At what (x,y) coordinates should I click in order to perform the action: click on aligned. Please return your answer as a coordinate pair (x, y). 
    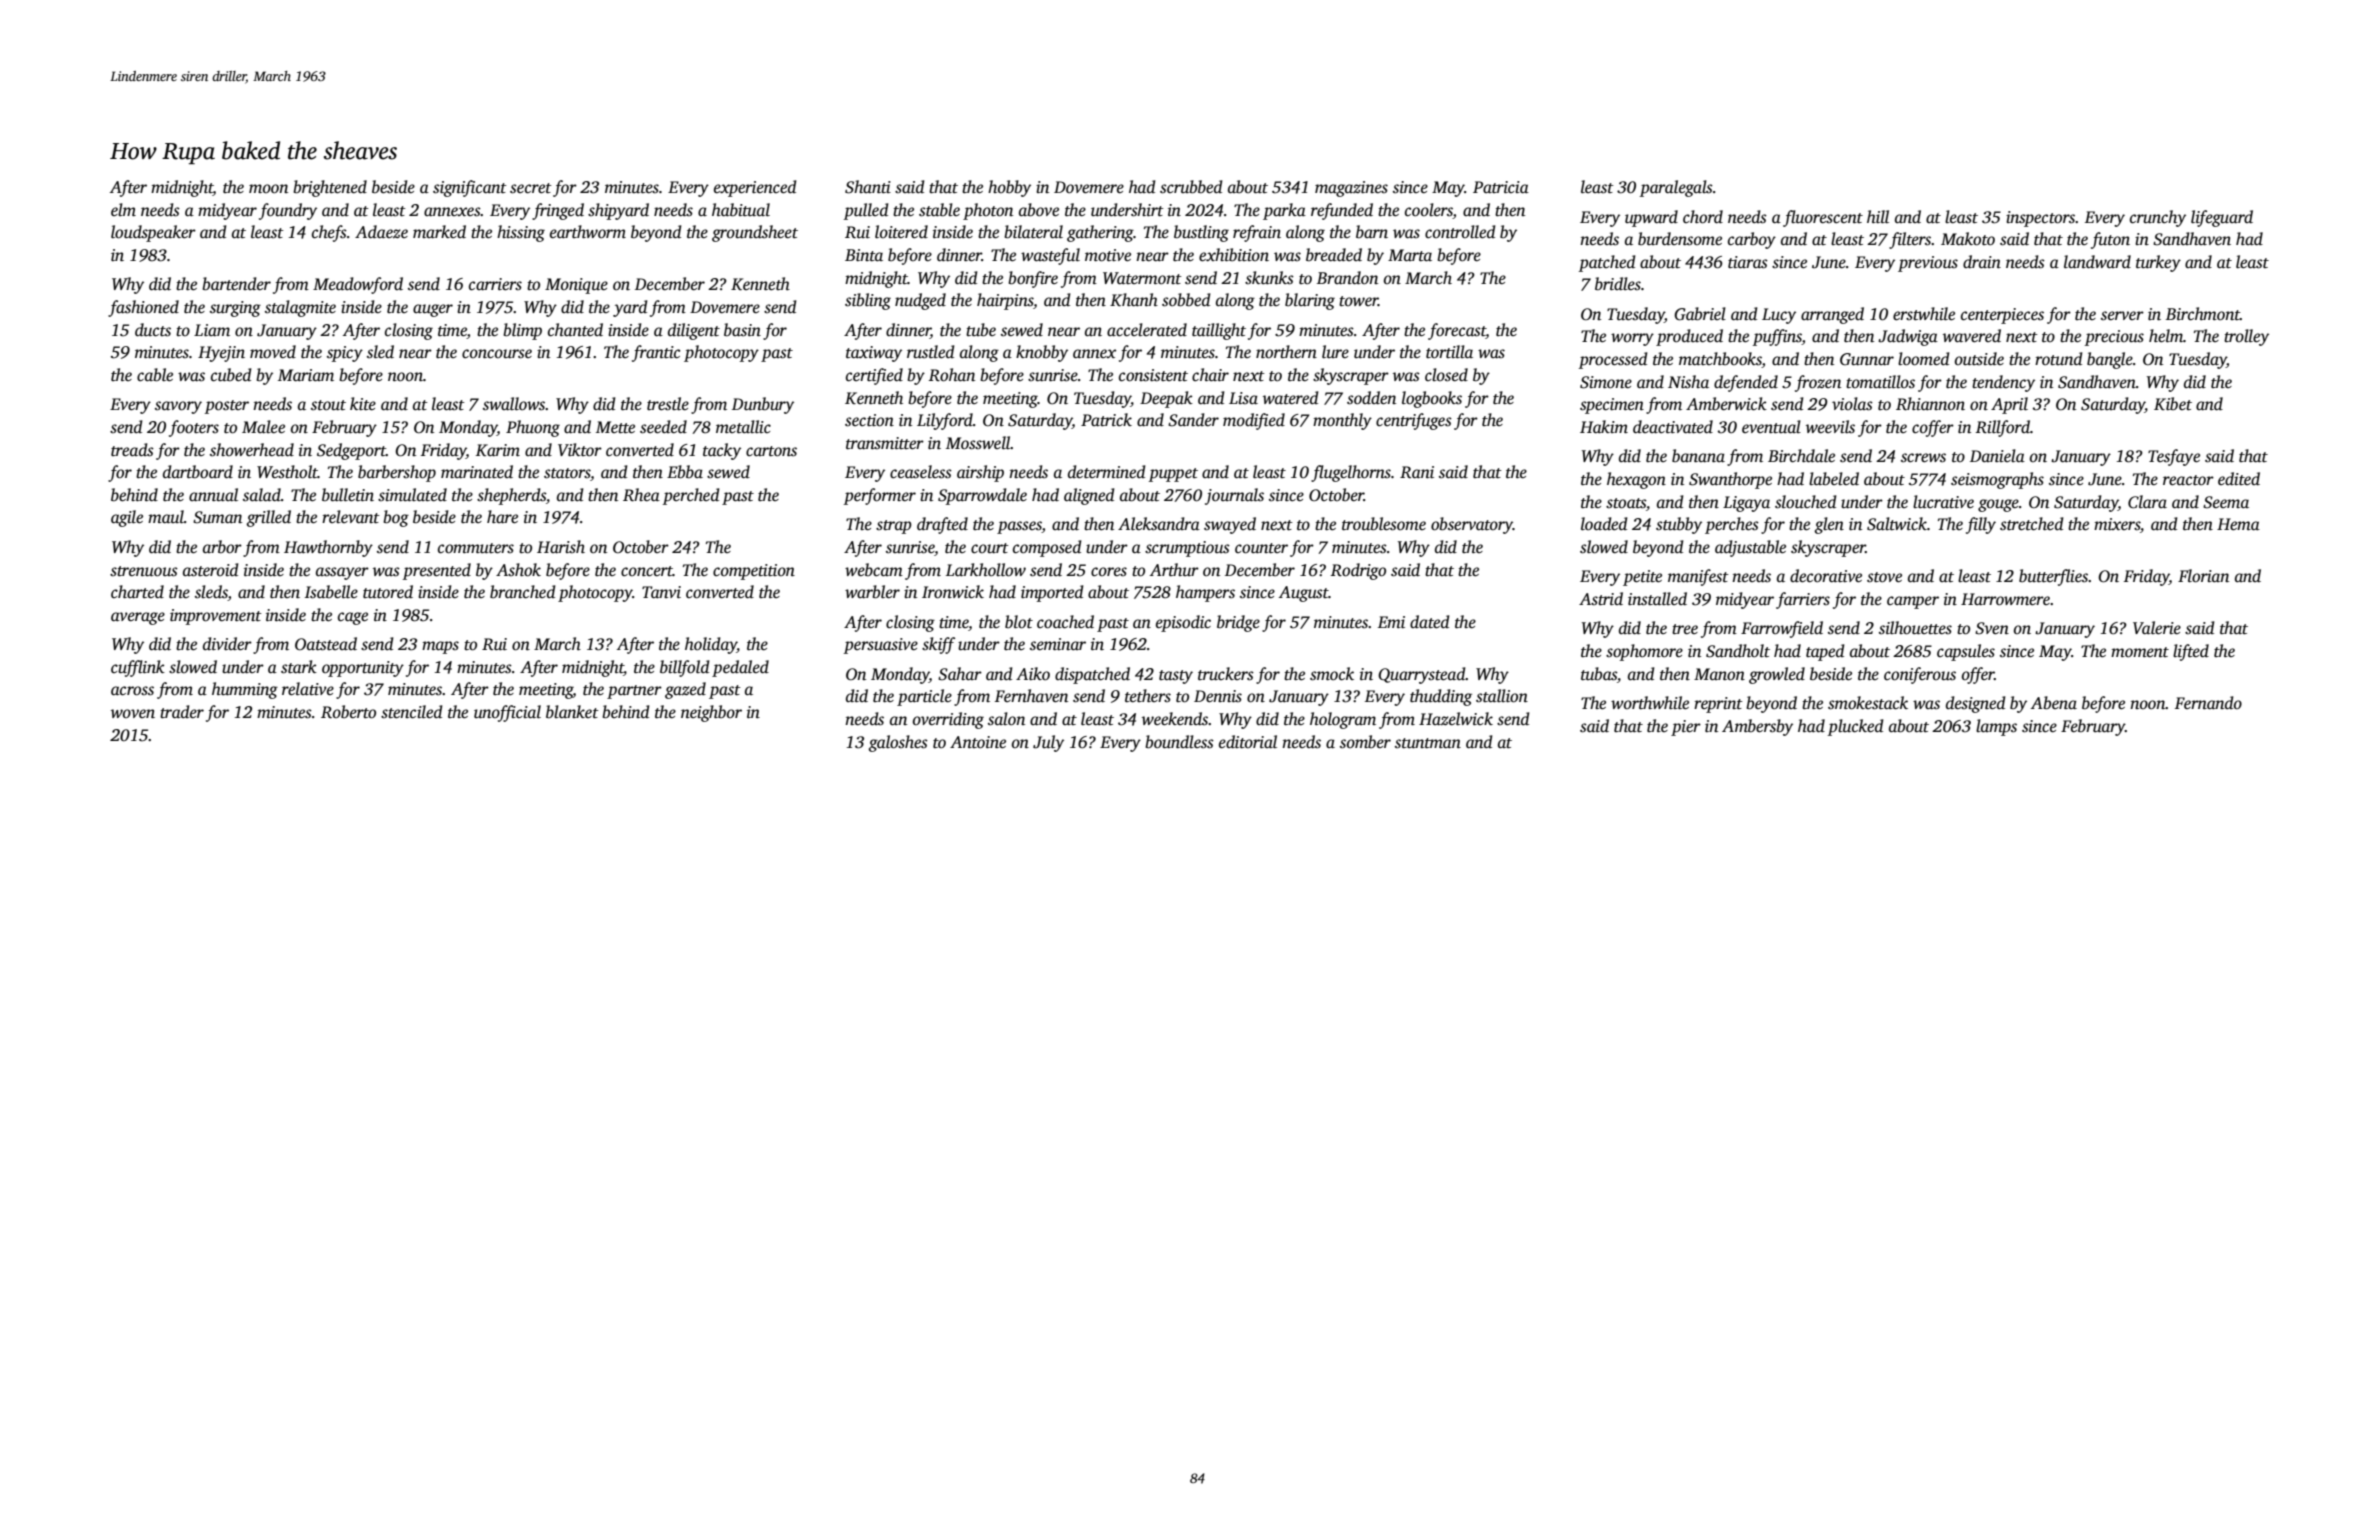
    Looking at the image, I should click on (1089, 496).
